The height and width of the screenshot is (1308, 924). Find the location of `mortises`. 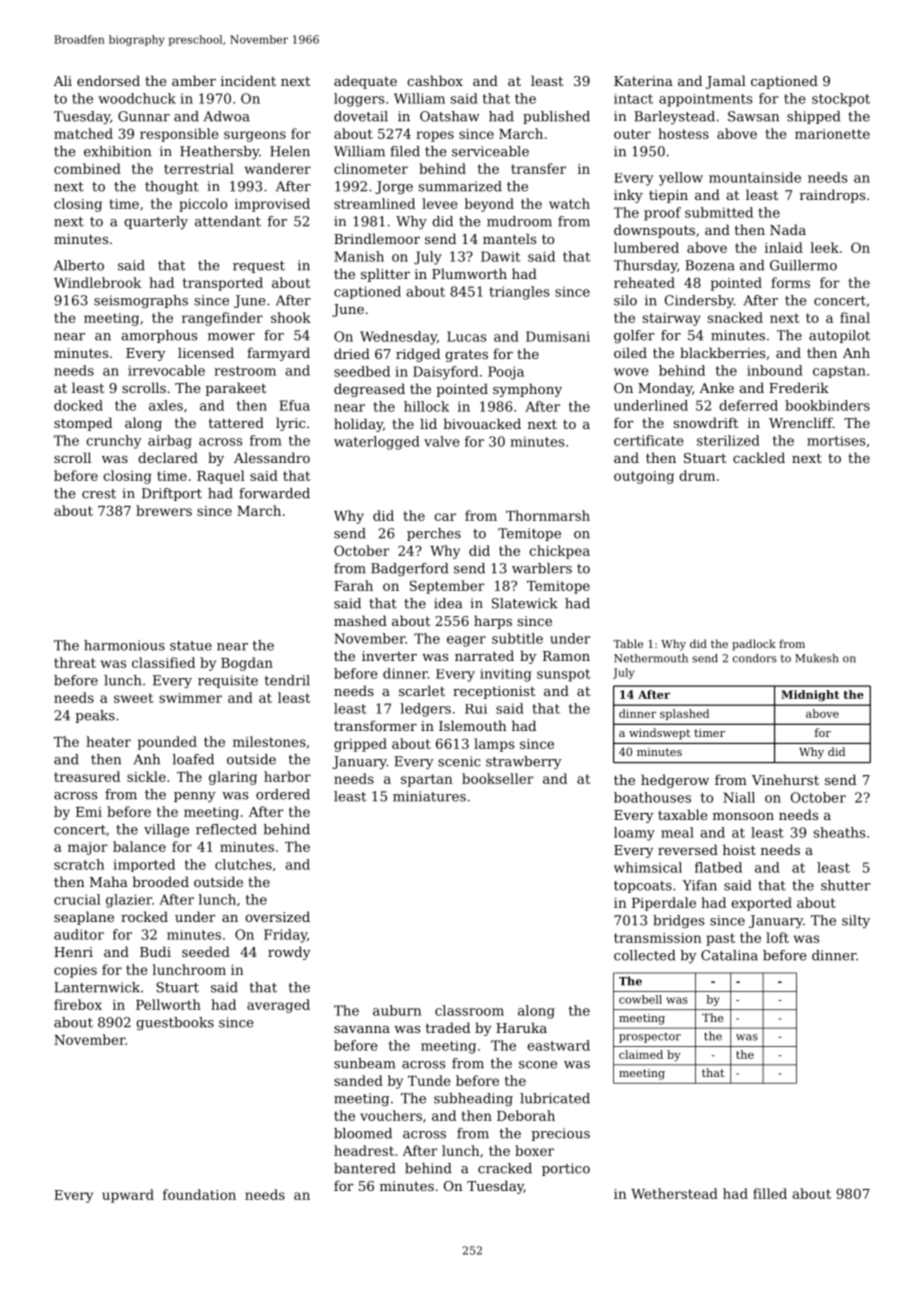

mortises is located at coordinates (836, 441).
